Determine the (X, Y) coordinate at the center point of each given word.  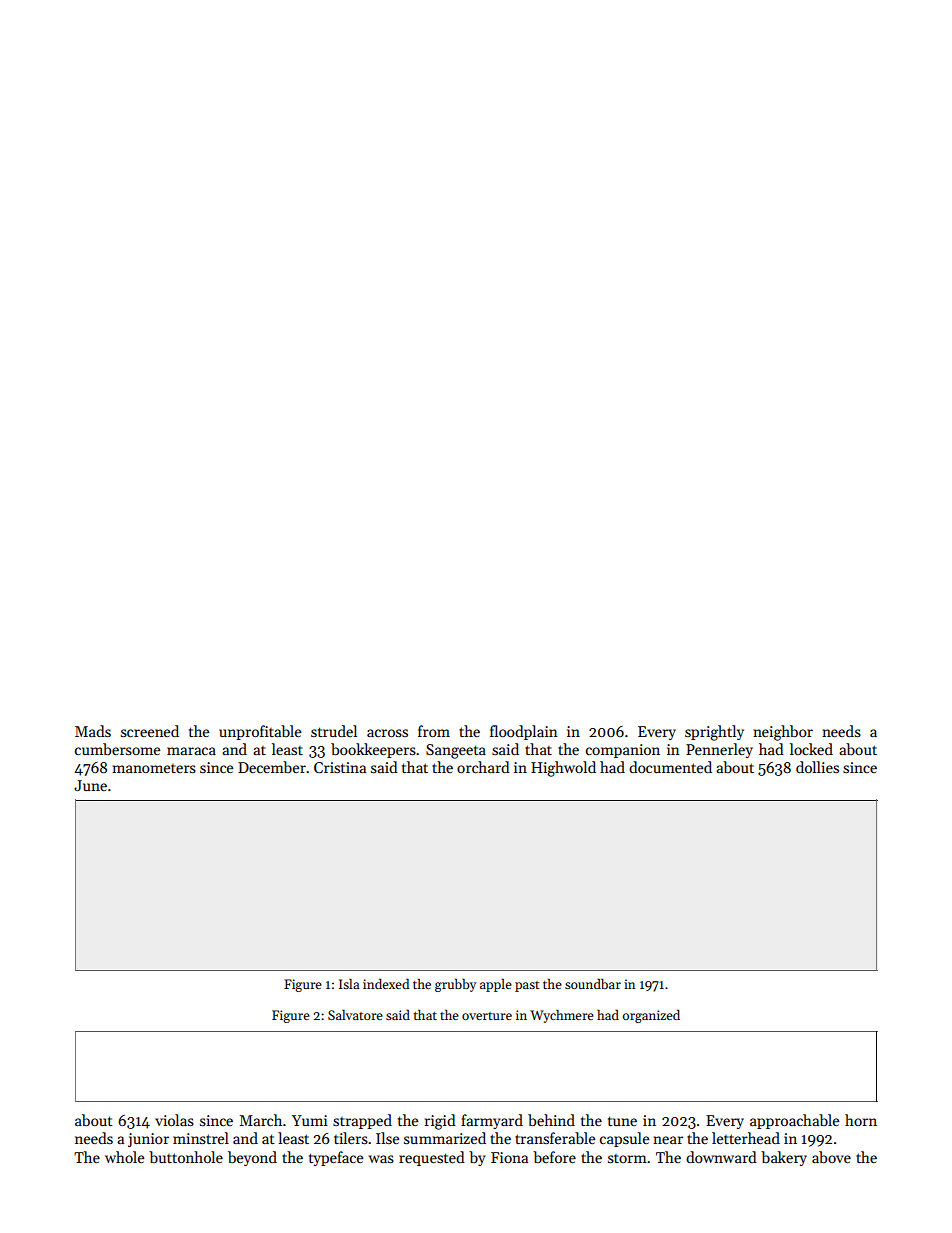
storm (627, 1158)
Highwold (563, 769)
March (260, 1120)
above (831, 1157)
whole (124, 1157)
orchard (483, 767)
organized (651, 1016)
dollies (817, 767)
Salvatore (355, 1014)
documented (670, 767)
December (272, 767)
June (90, 785)
